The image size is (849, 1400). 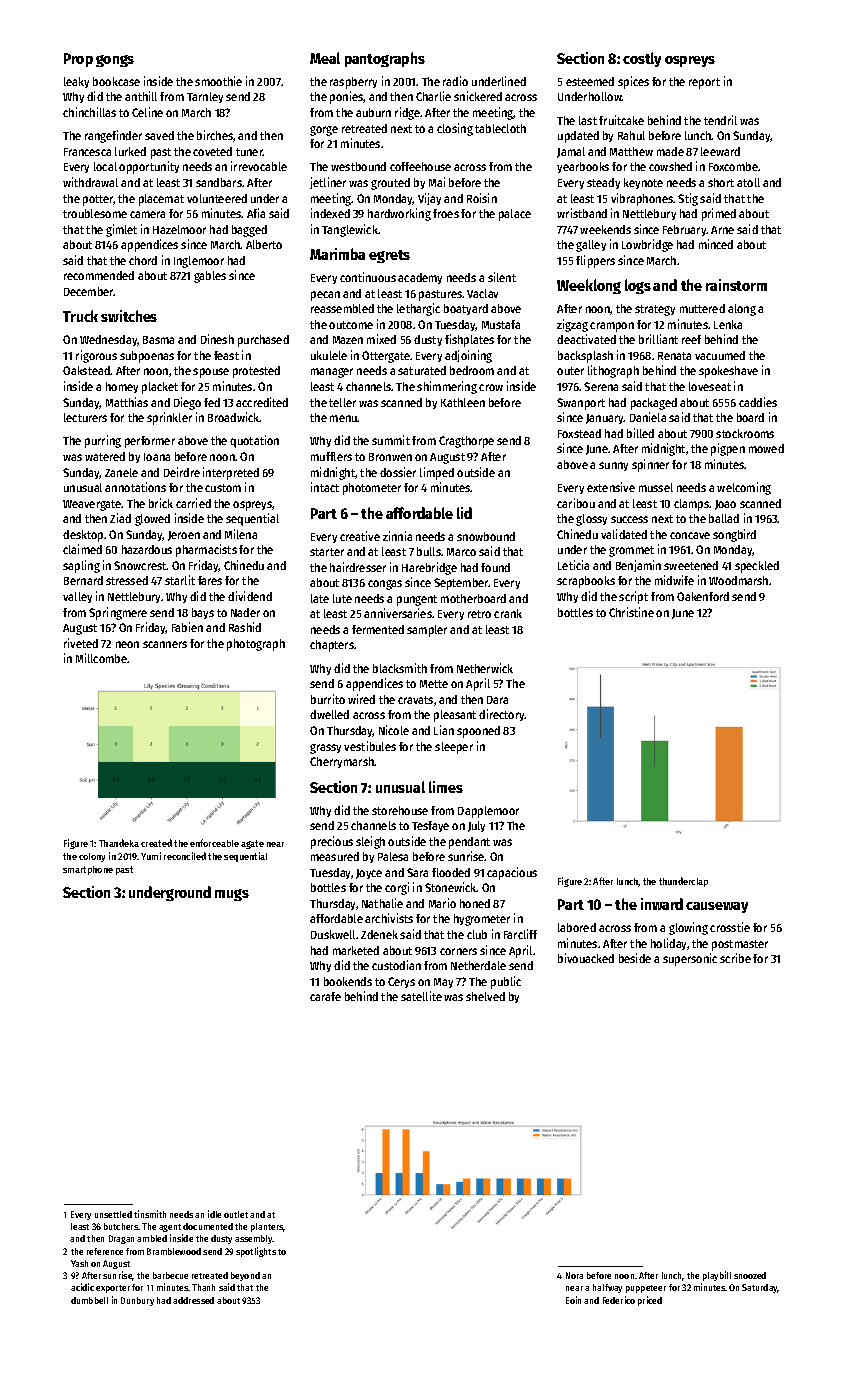 What do you see at coordinates (515, 215) in the document?
I see `palace` at bounding box center [515, 215].
